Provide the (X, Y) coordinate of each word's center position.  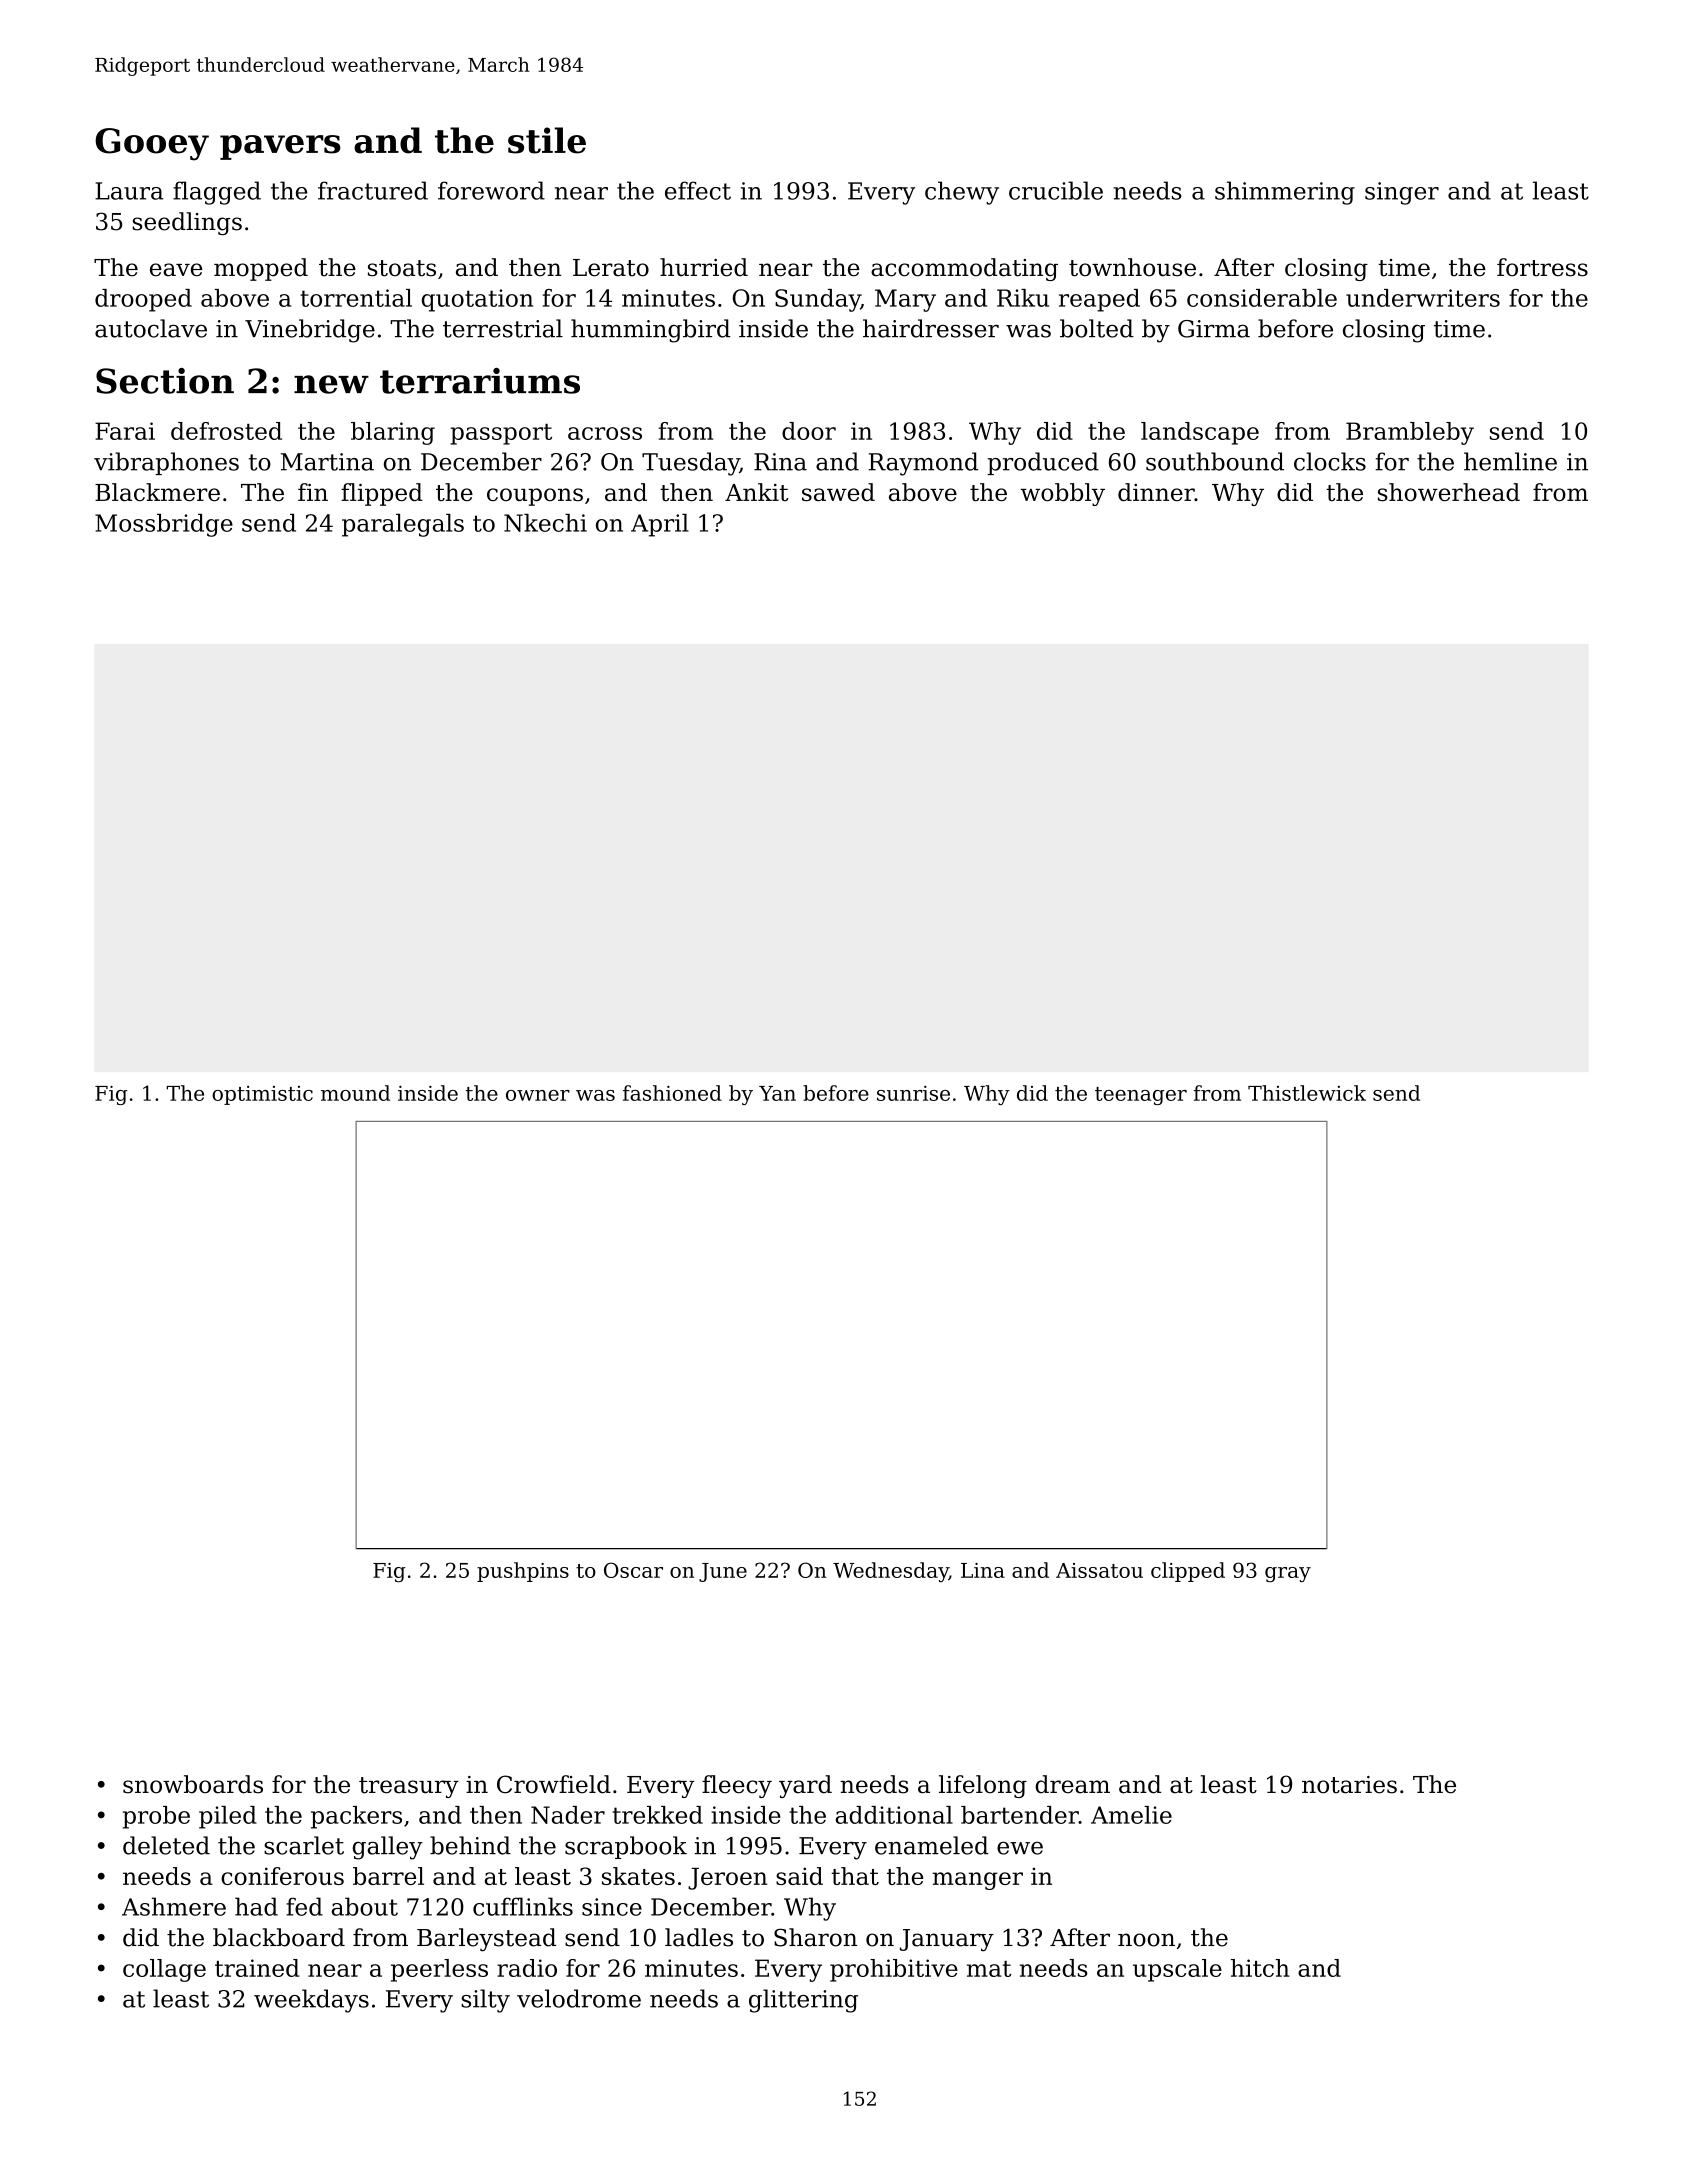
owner (538, 1095)
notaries (1349, 1785)
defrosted (226, 431)
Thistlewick (1307, 1093)
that (855, 1876)
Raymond (923, 464)
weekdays (311, 2001)
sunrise (913, 1093)
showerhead (1449, 492)
